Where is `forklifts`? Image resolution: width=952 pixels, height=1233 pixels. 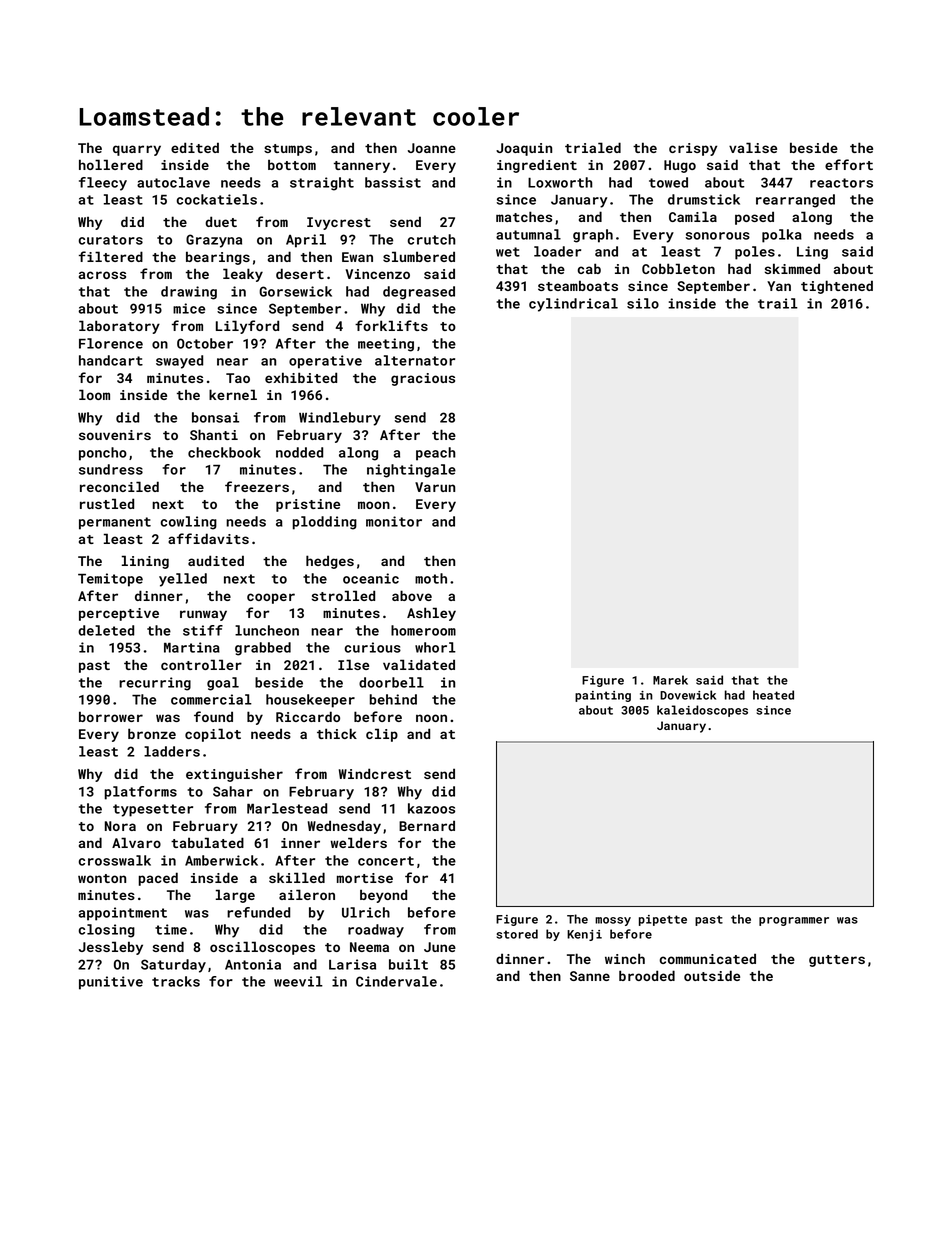
forklifts is located at coordinates (391, 325).
